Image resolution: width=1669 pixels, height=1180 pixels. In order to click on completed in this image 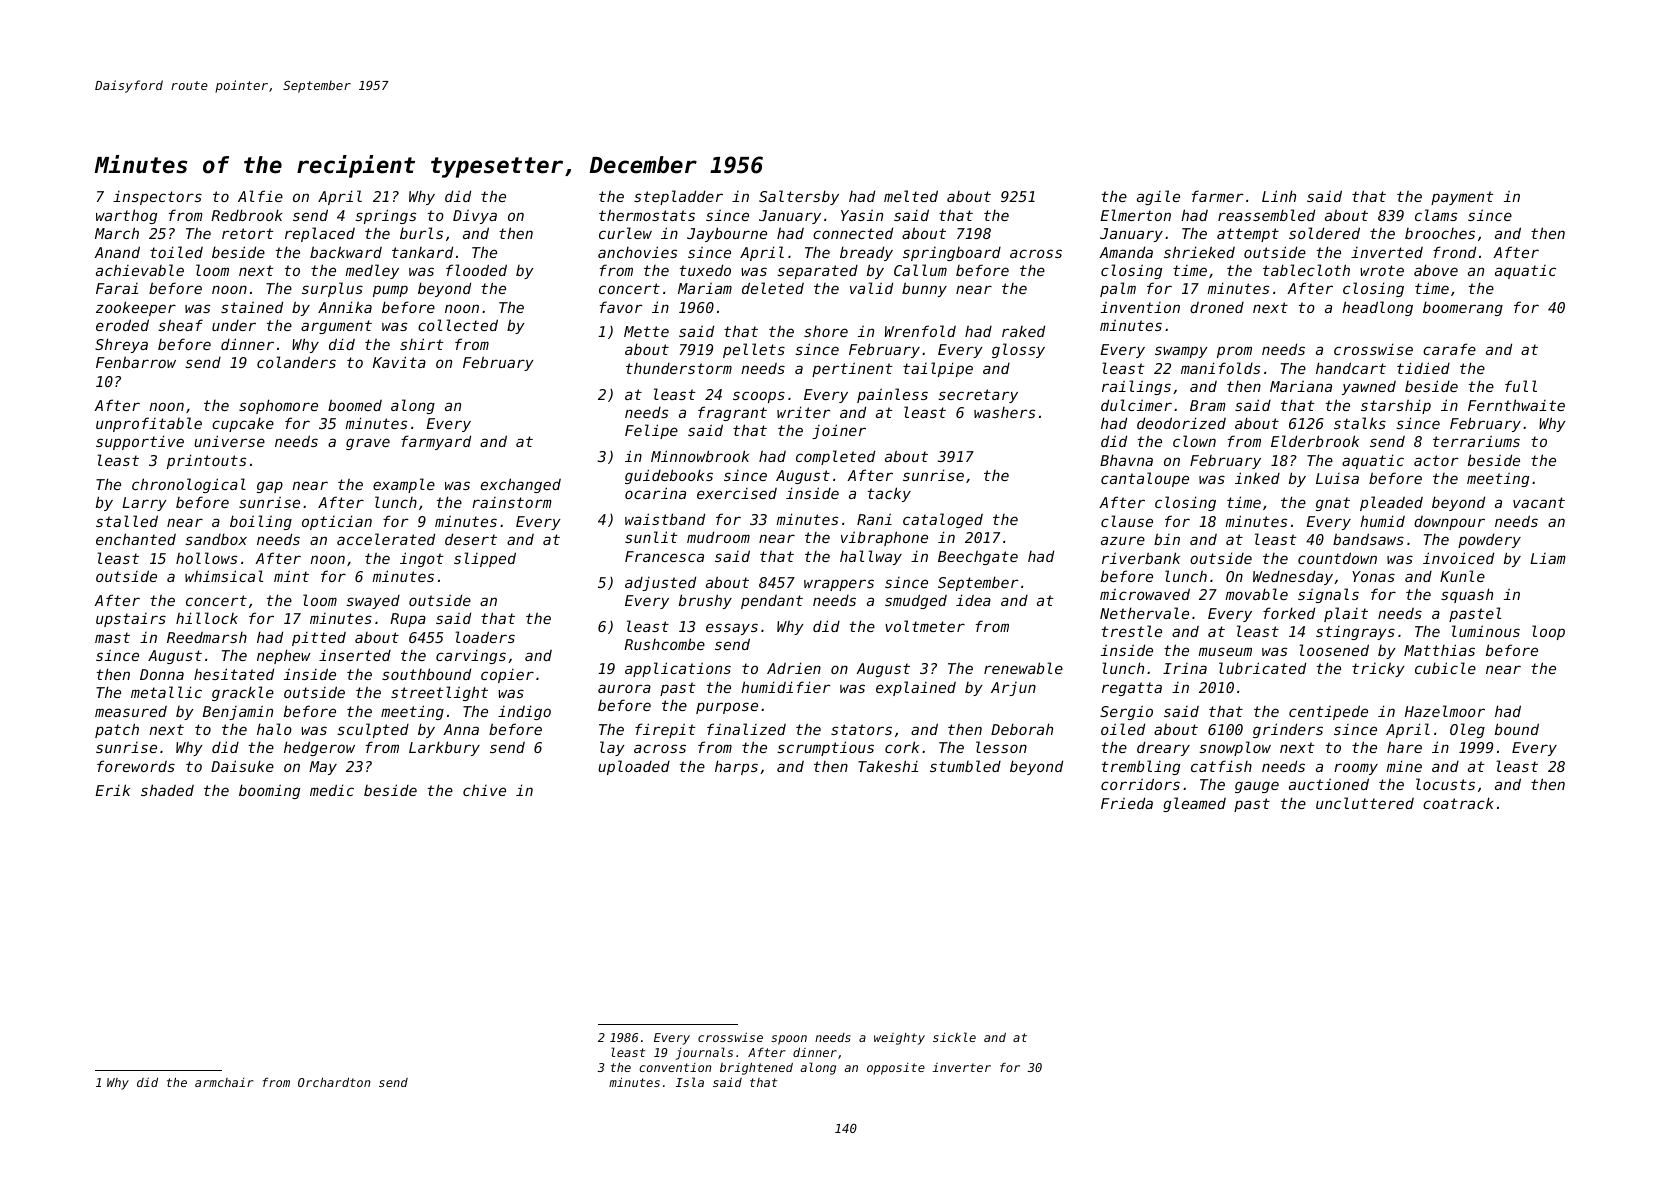, I will do `click(835, 457)`.
